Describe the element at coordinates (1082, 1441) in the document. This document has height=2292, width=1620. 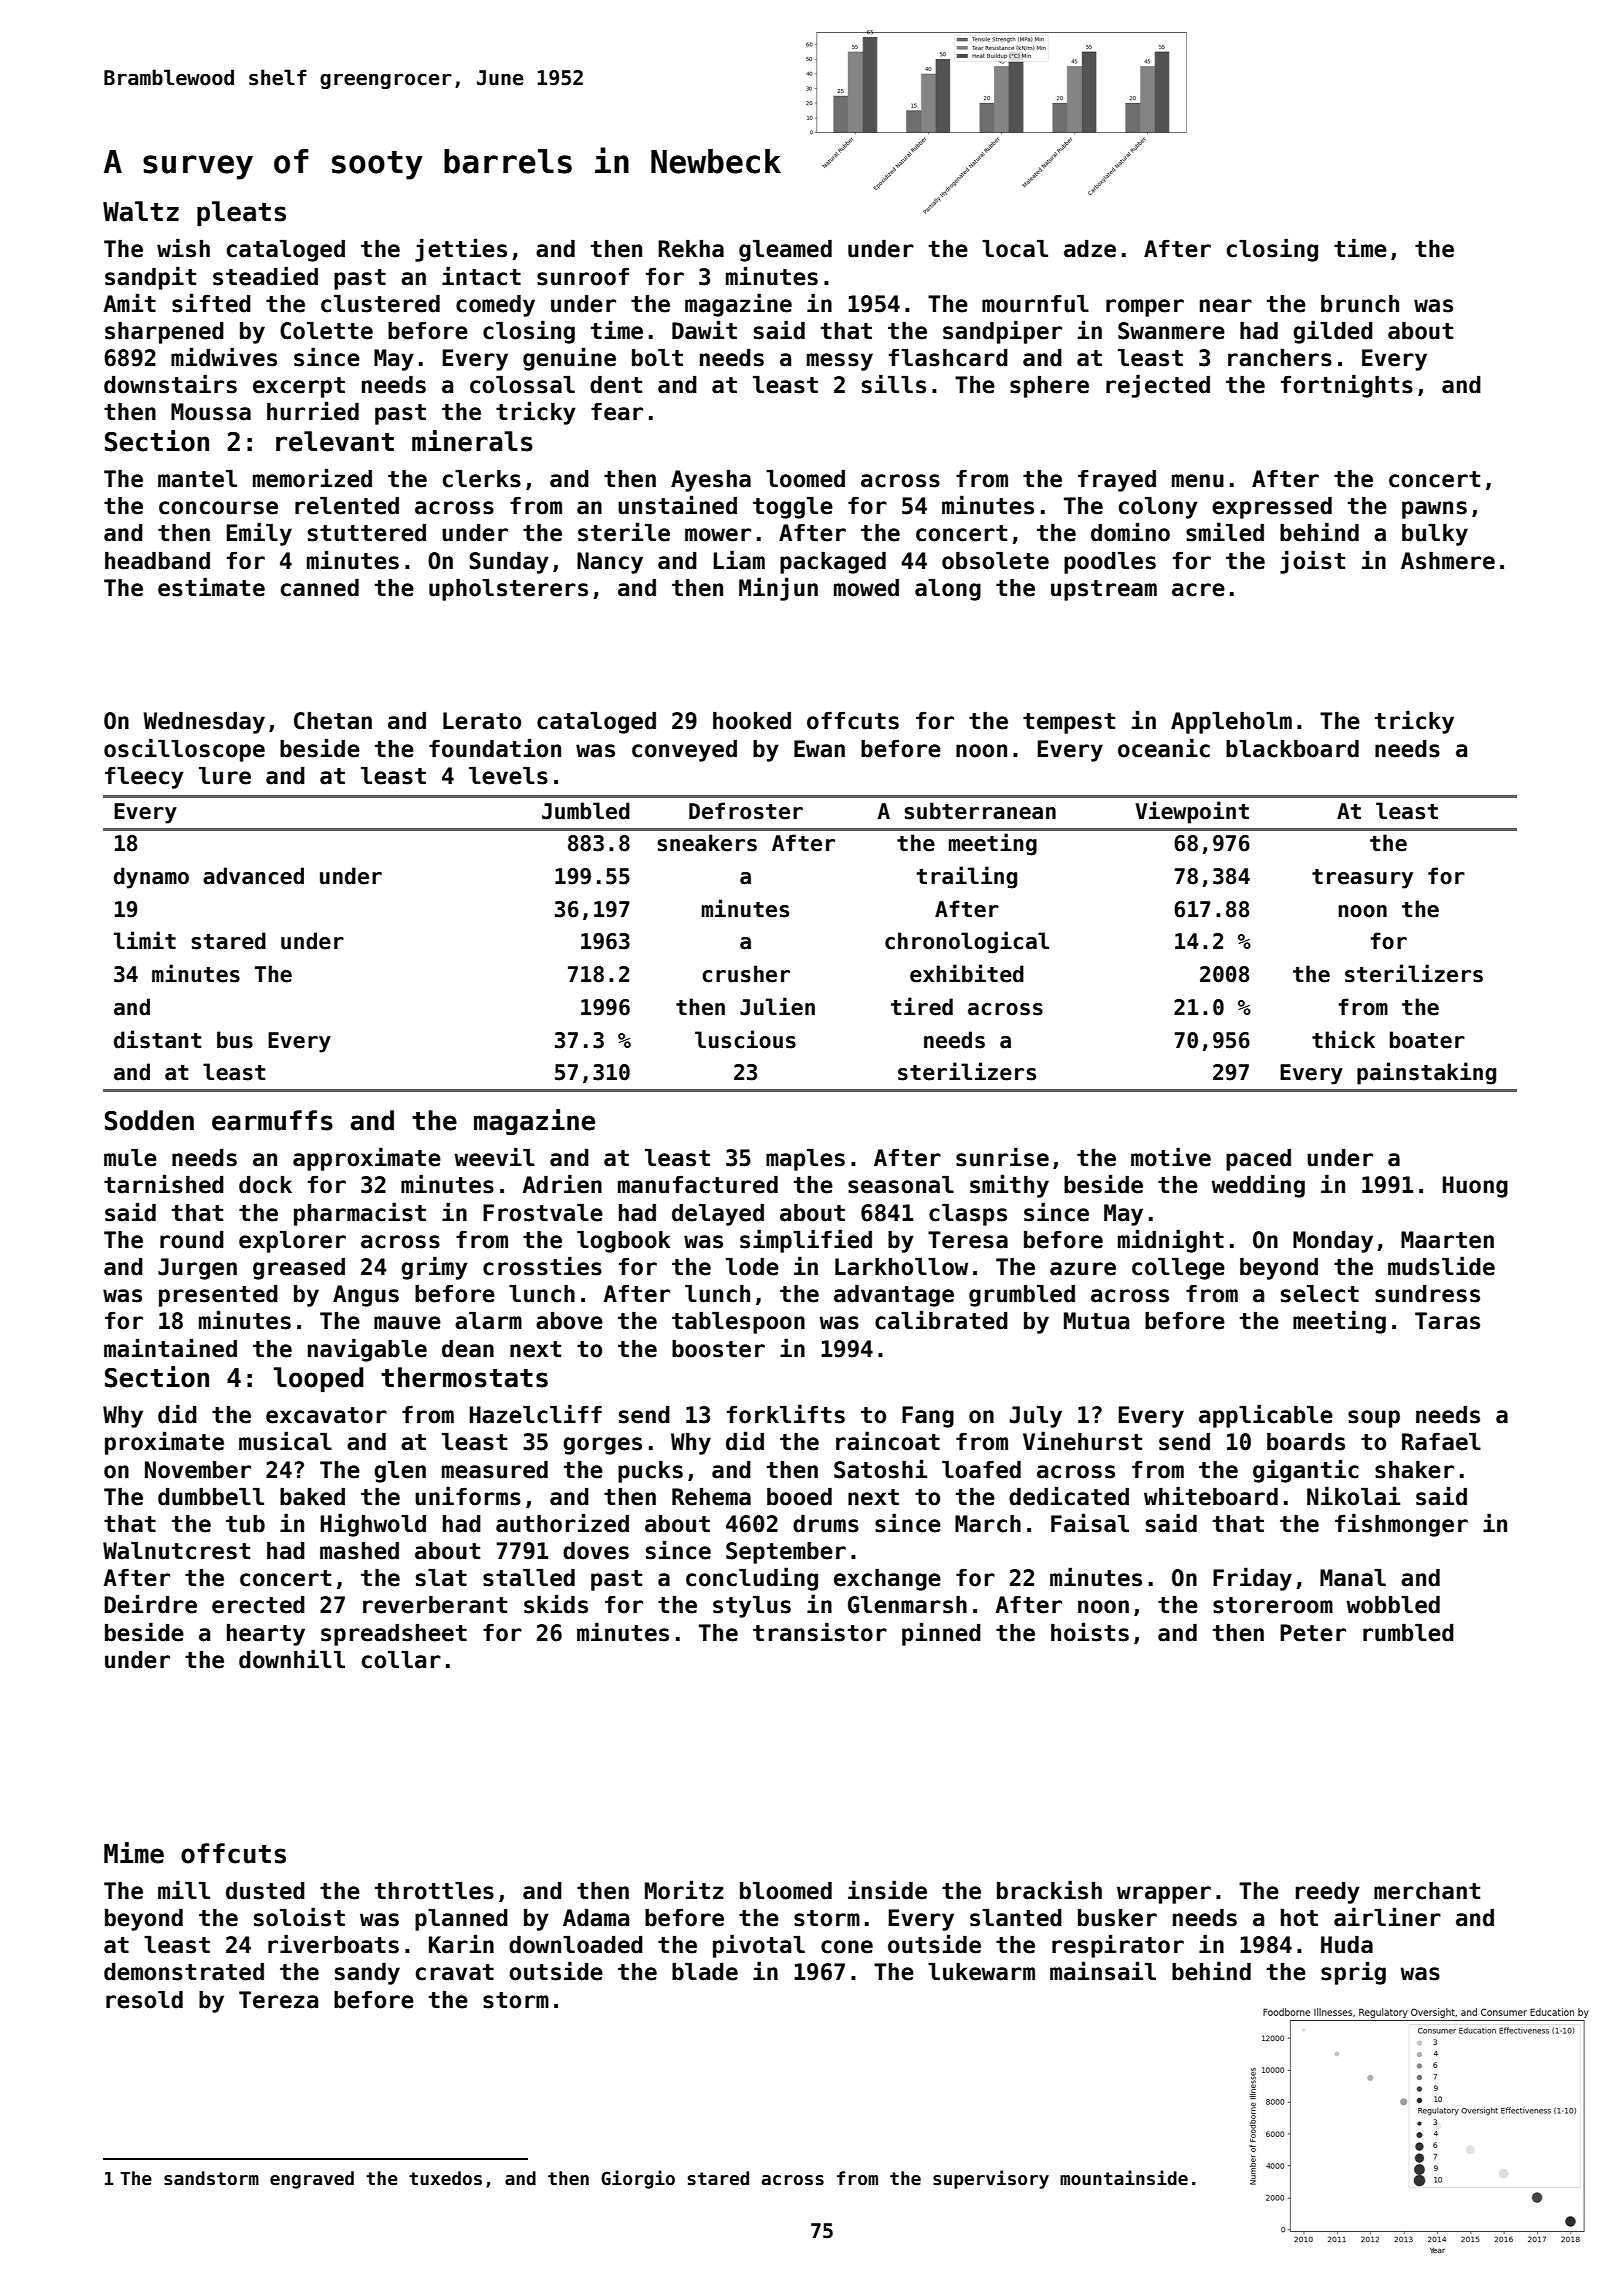
I see `Vinehurst` at that location.
